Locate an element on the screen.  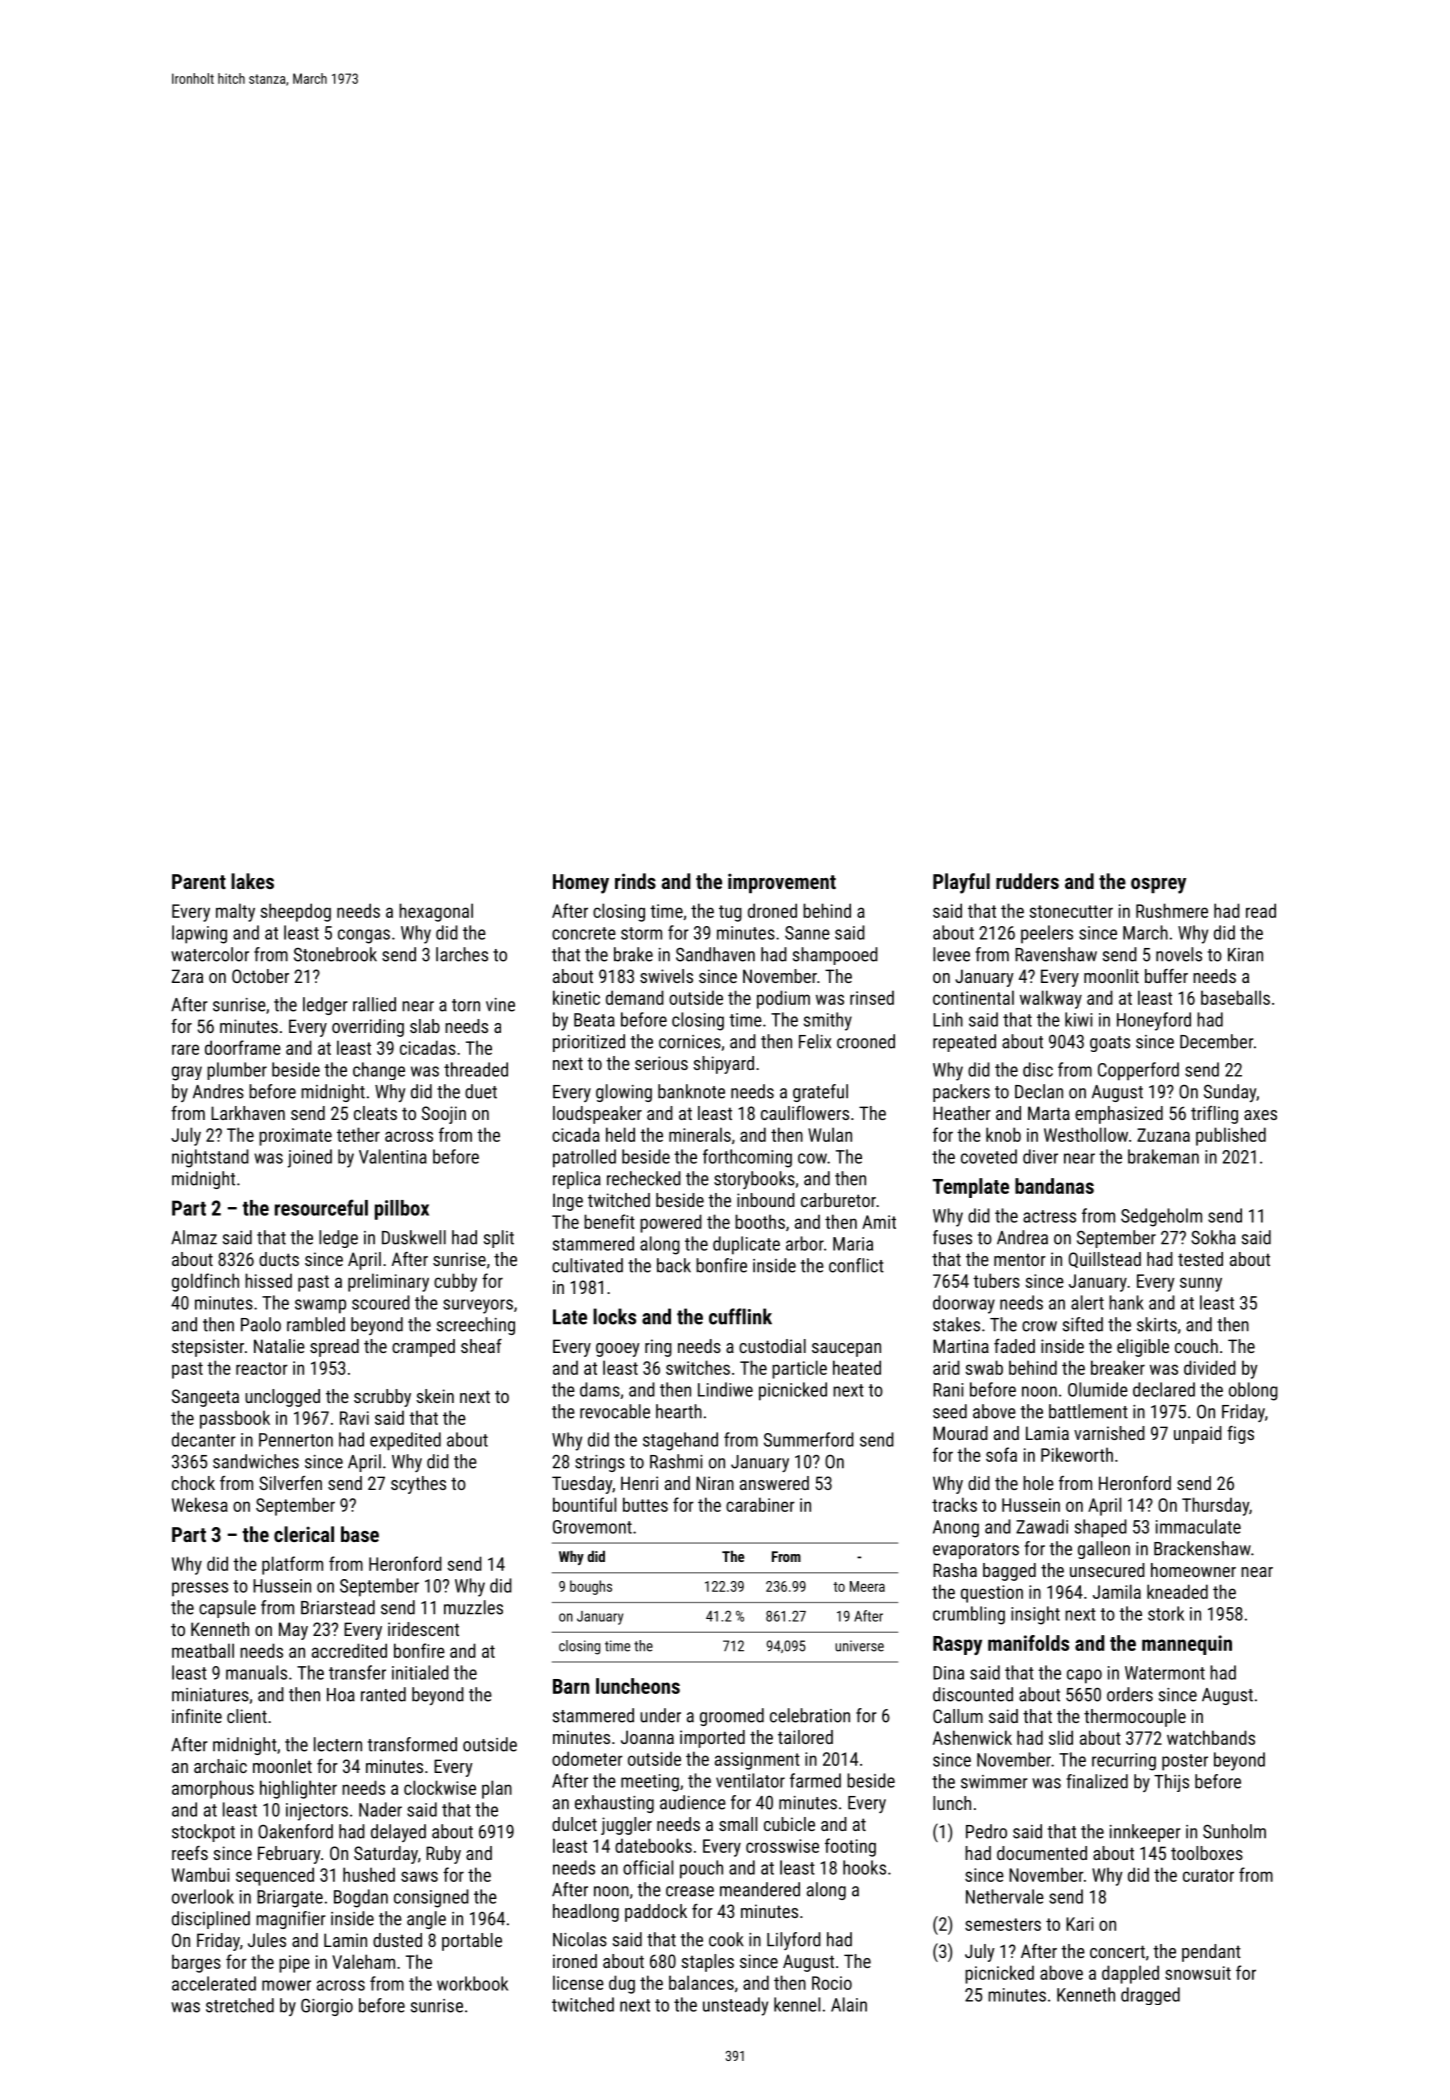
unsteady is located at coordinates (735, 2006).
